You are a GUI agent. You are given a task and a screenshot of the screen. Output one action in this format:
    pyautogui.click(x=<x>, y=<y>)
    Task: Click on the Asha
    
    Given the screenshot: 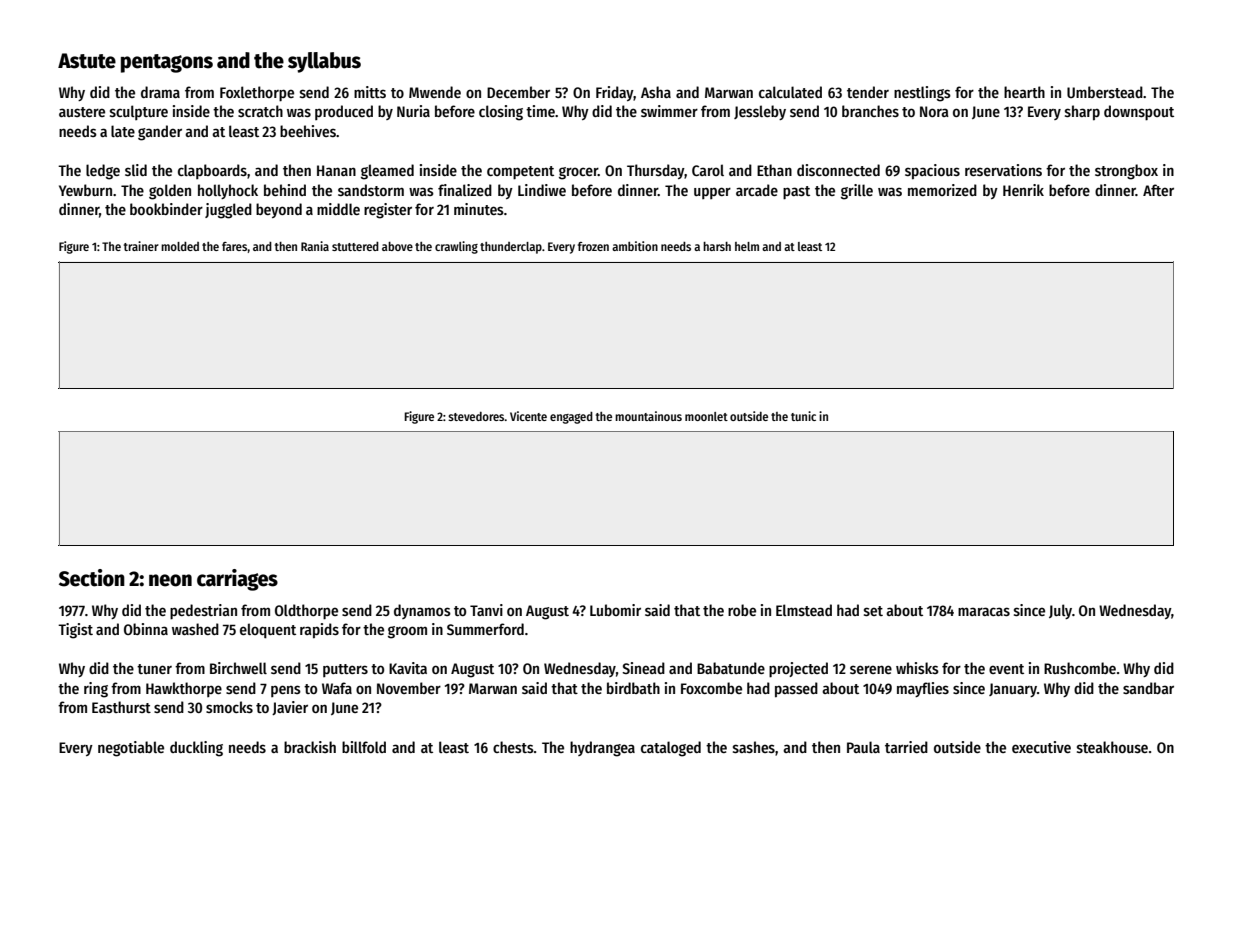 What is the action you would take?
    pyautogui.click(x=656, y=92)
